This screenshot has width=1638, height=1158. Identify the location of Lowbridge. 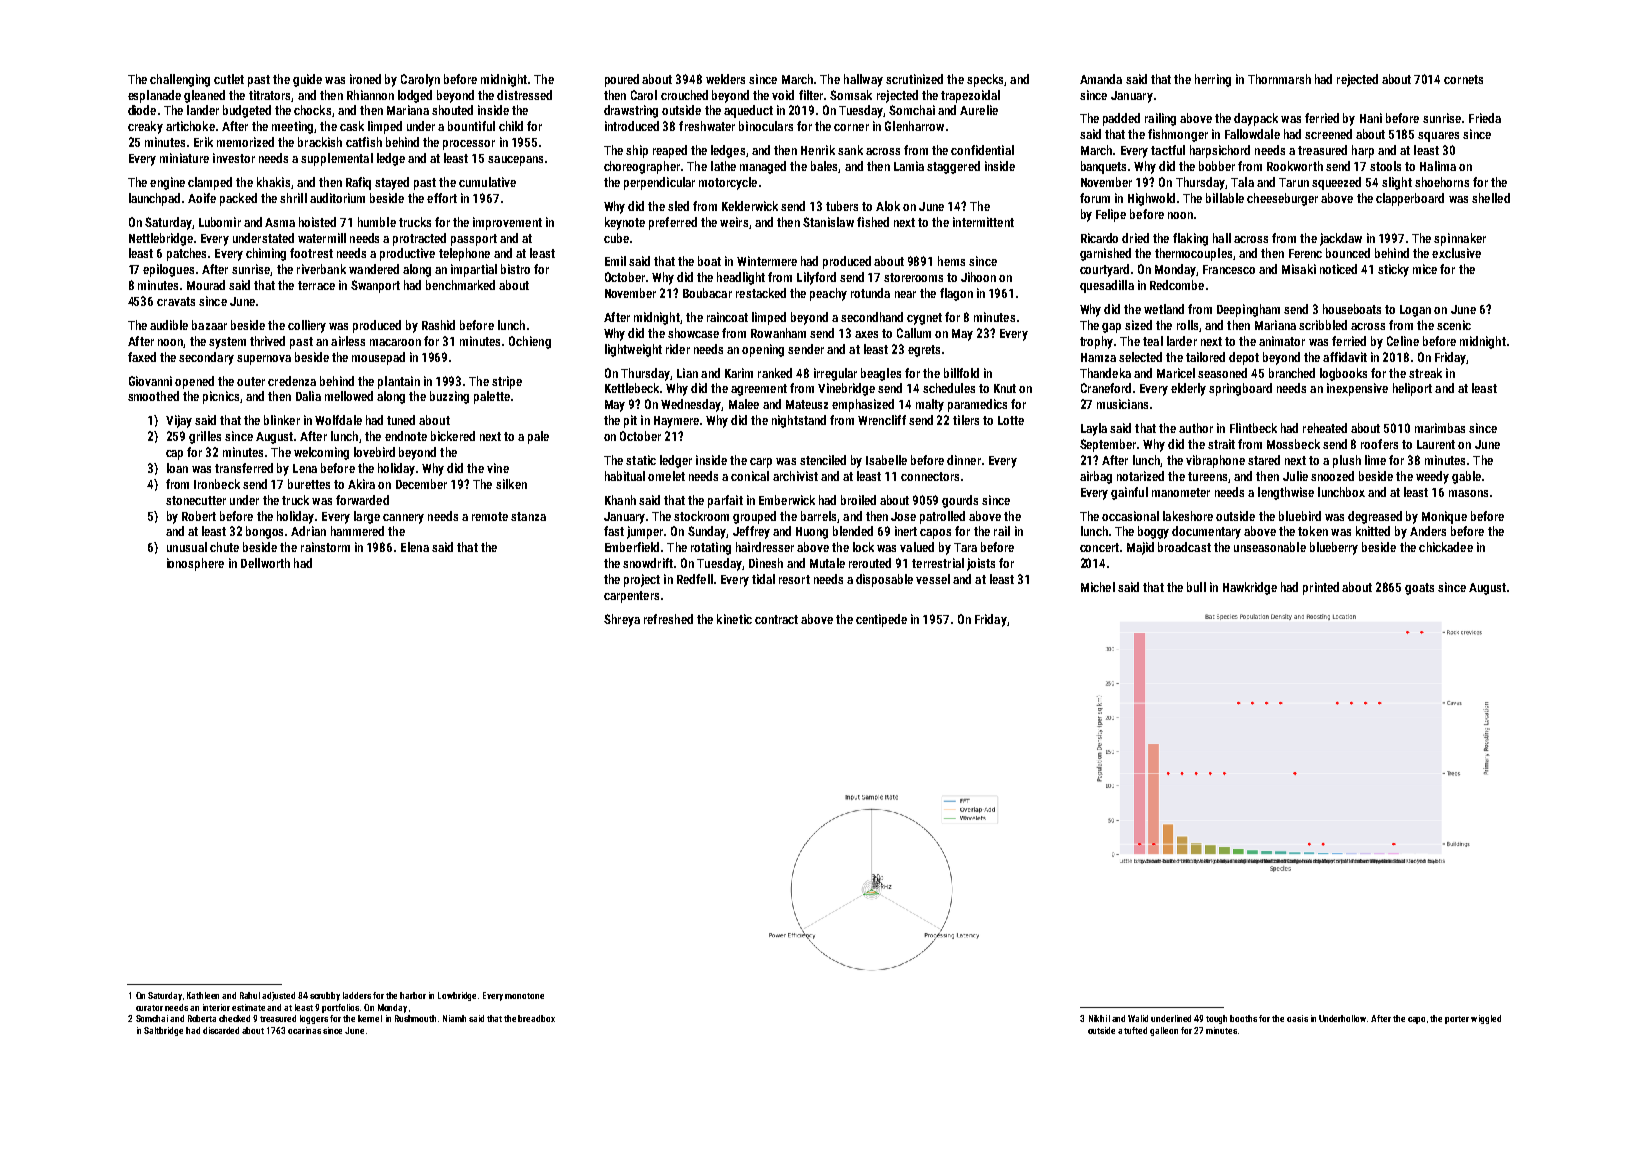
(457, 996).
